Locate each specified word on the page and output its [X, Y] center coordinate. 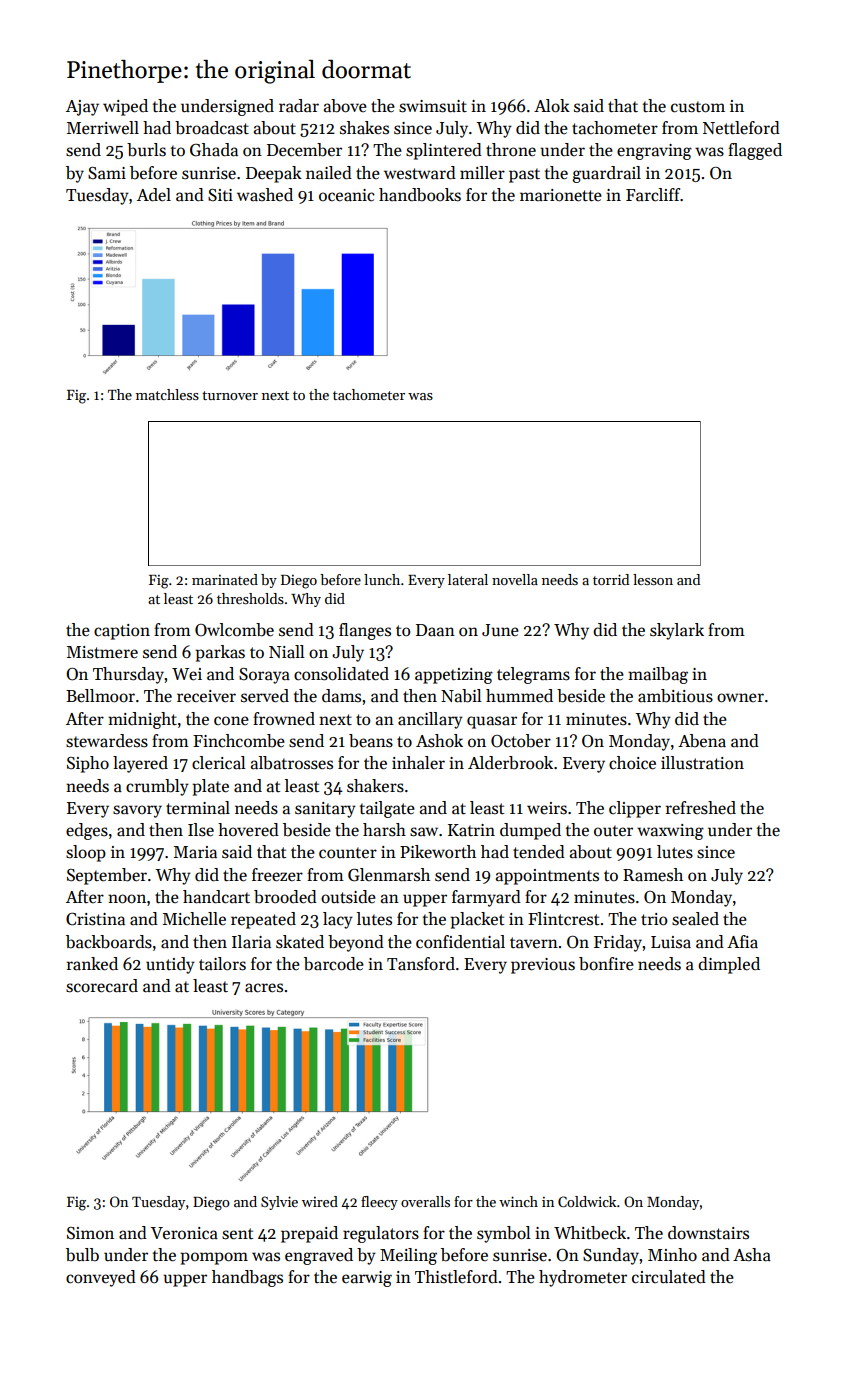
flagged [755, 151]
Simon [90, 1233]
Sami [107, 173]
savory [137, 811]
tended [539, 852]
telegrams [533, 675]
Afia [742, 941]
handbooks [420, 195]
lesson [653, 579]
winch [518, 1201]
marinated [225, 579]
